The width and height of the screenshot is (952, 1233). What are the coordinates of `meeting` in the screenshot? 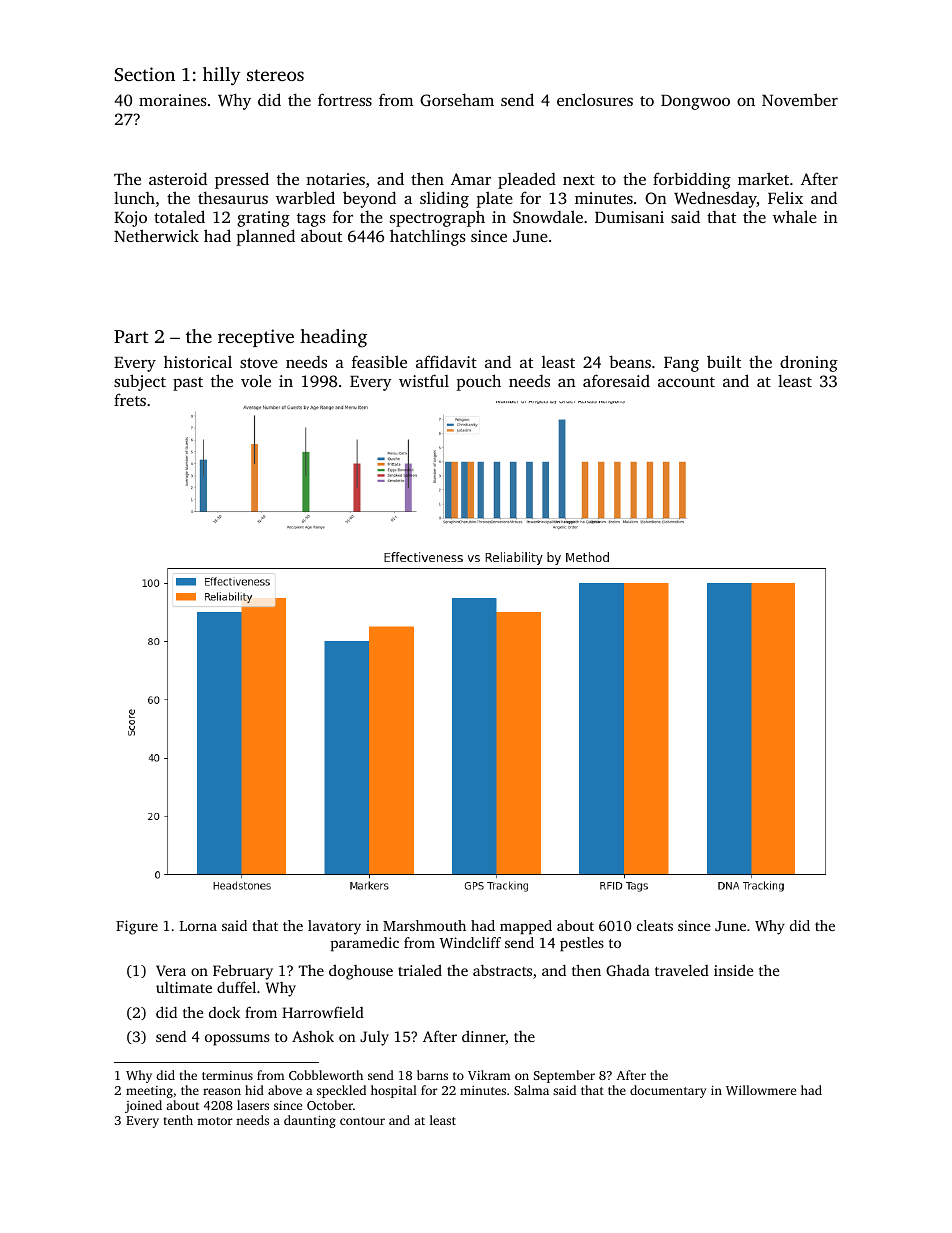 It's located at (149, 1092).
